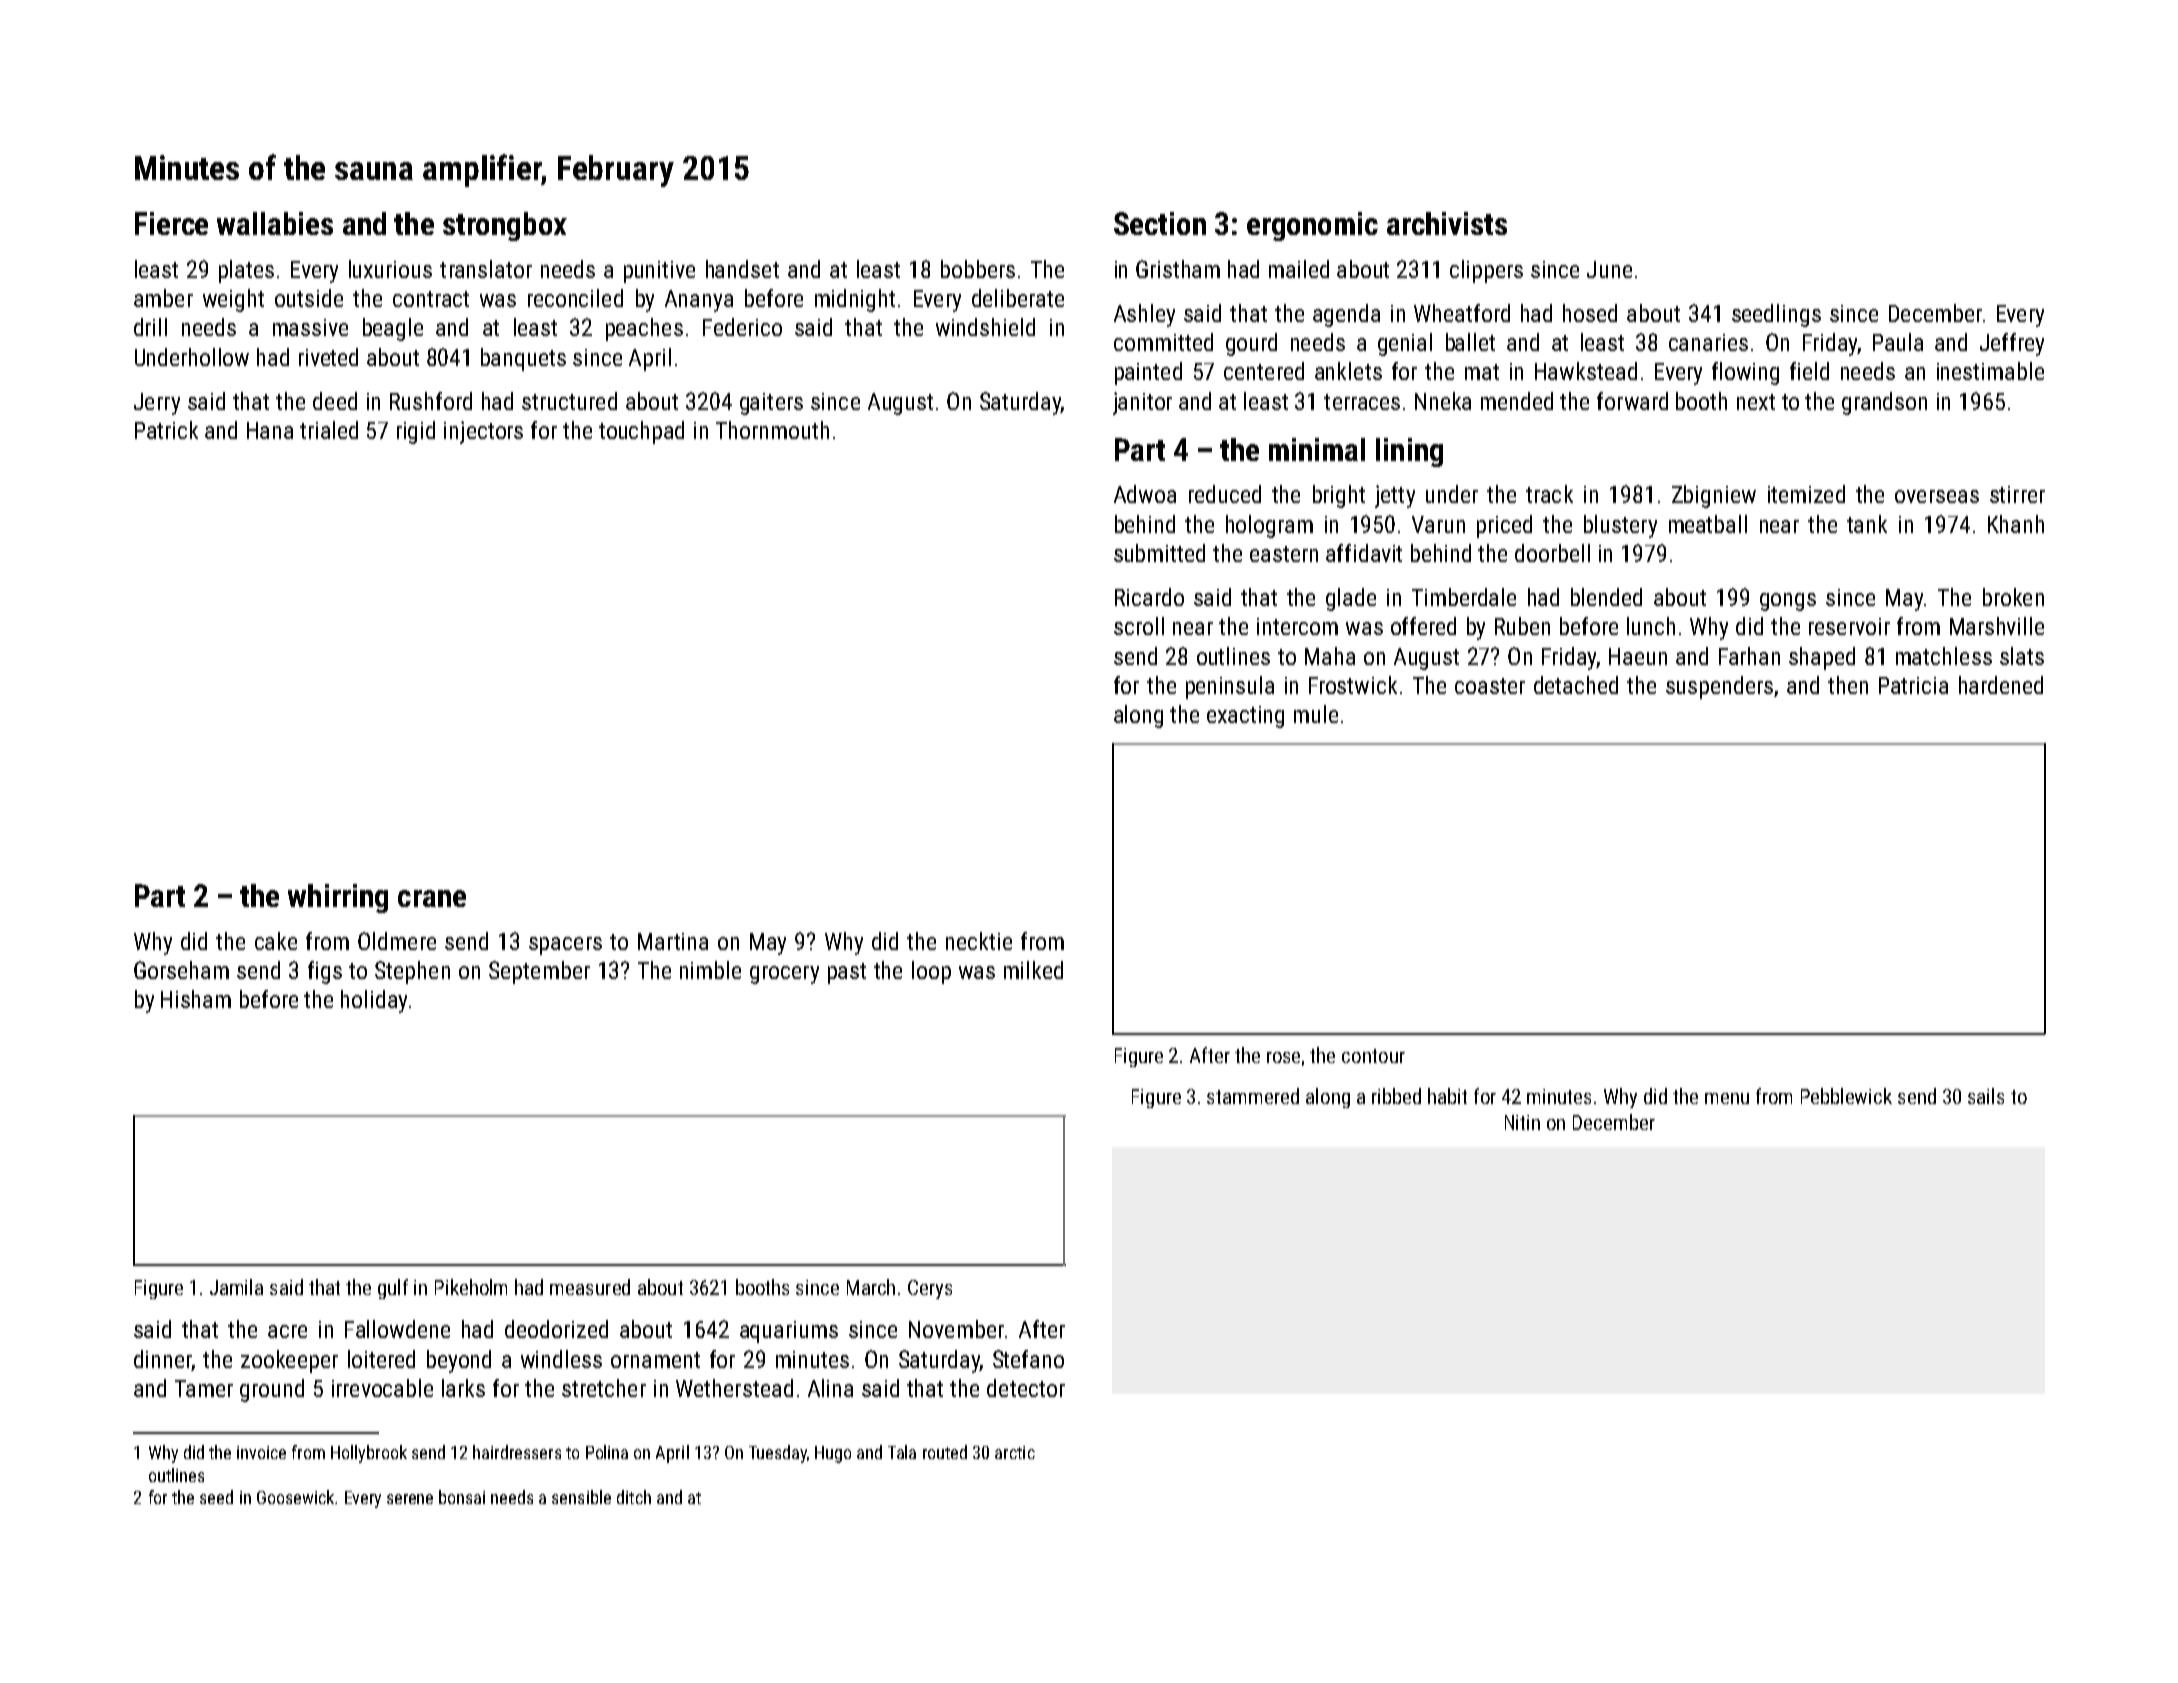 The width and height of the image is (2178, 1683). Describe the element at coordinates (1609, 269) in the image. I see `June` at that location.
